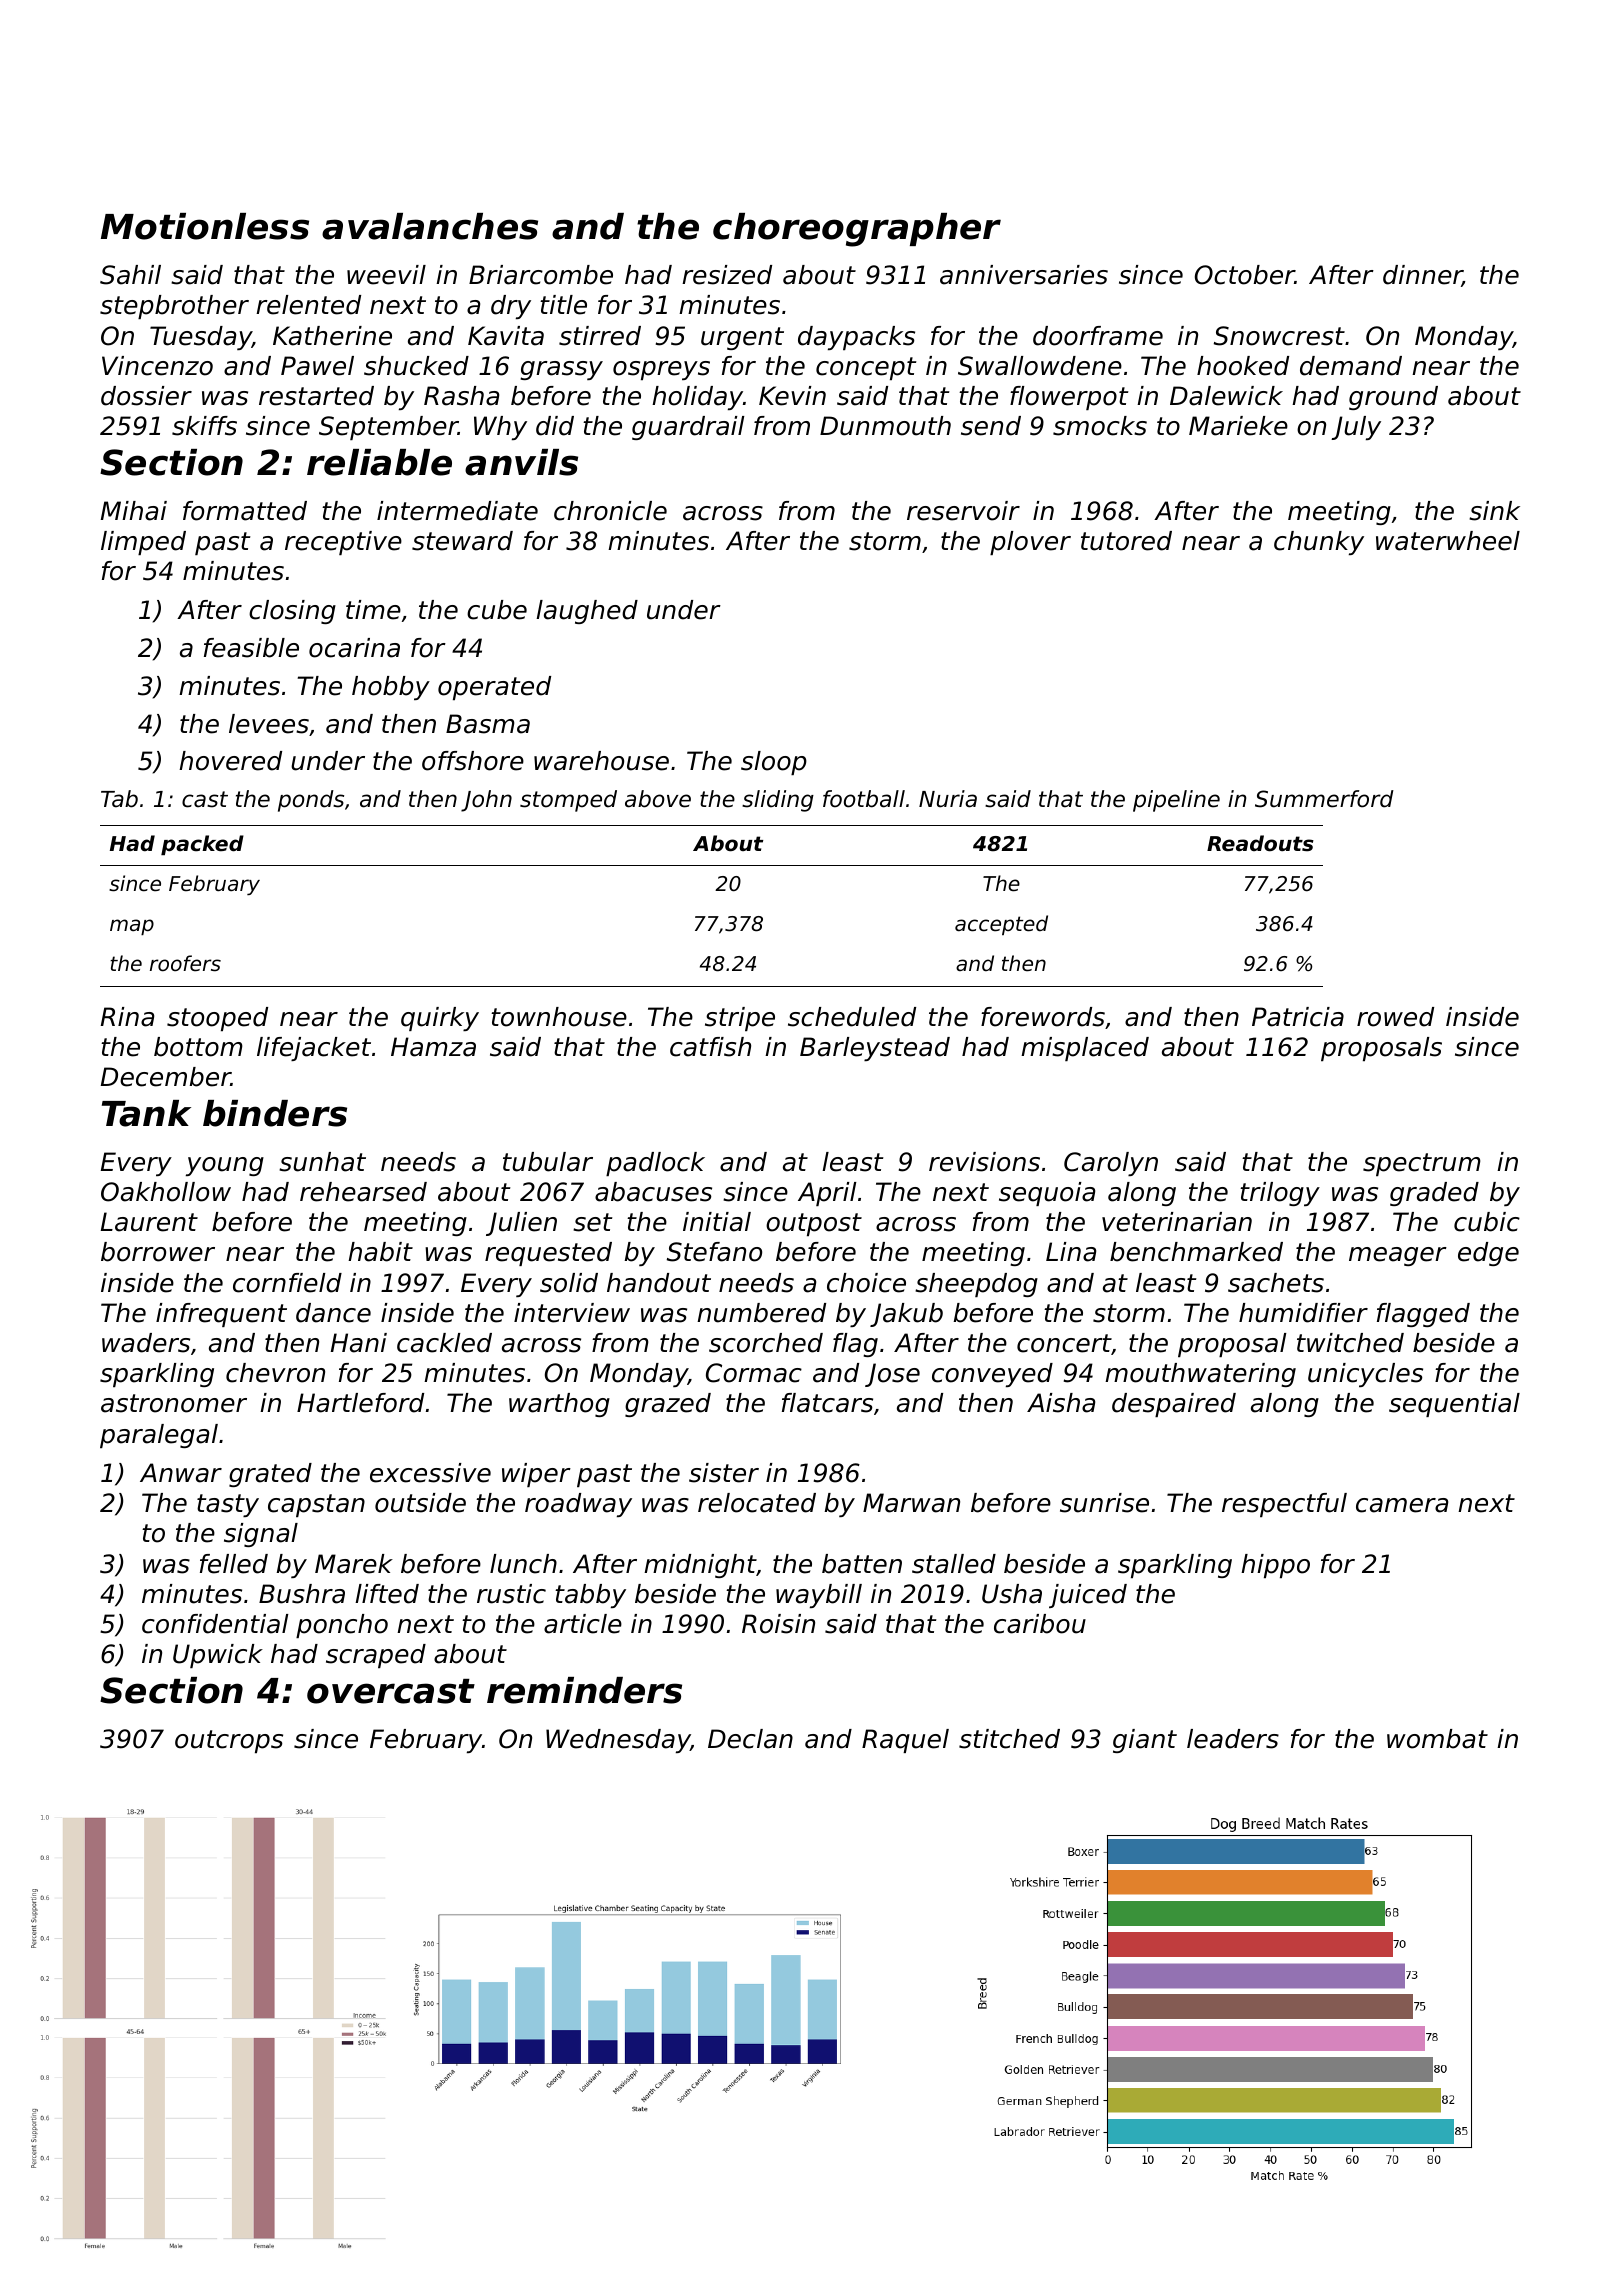  What do you see at coordinates (245, 511) in the page?
I see `formatted` at bounding box center [245, 511].
